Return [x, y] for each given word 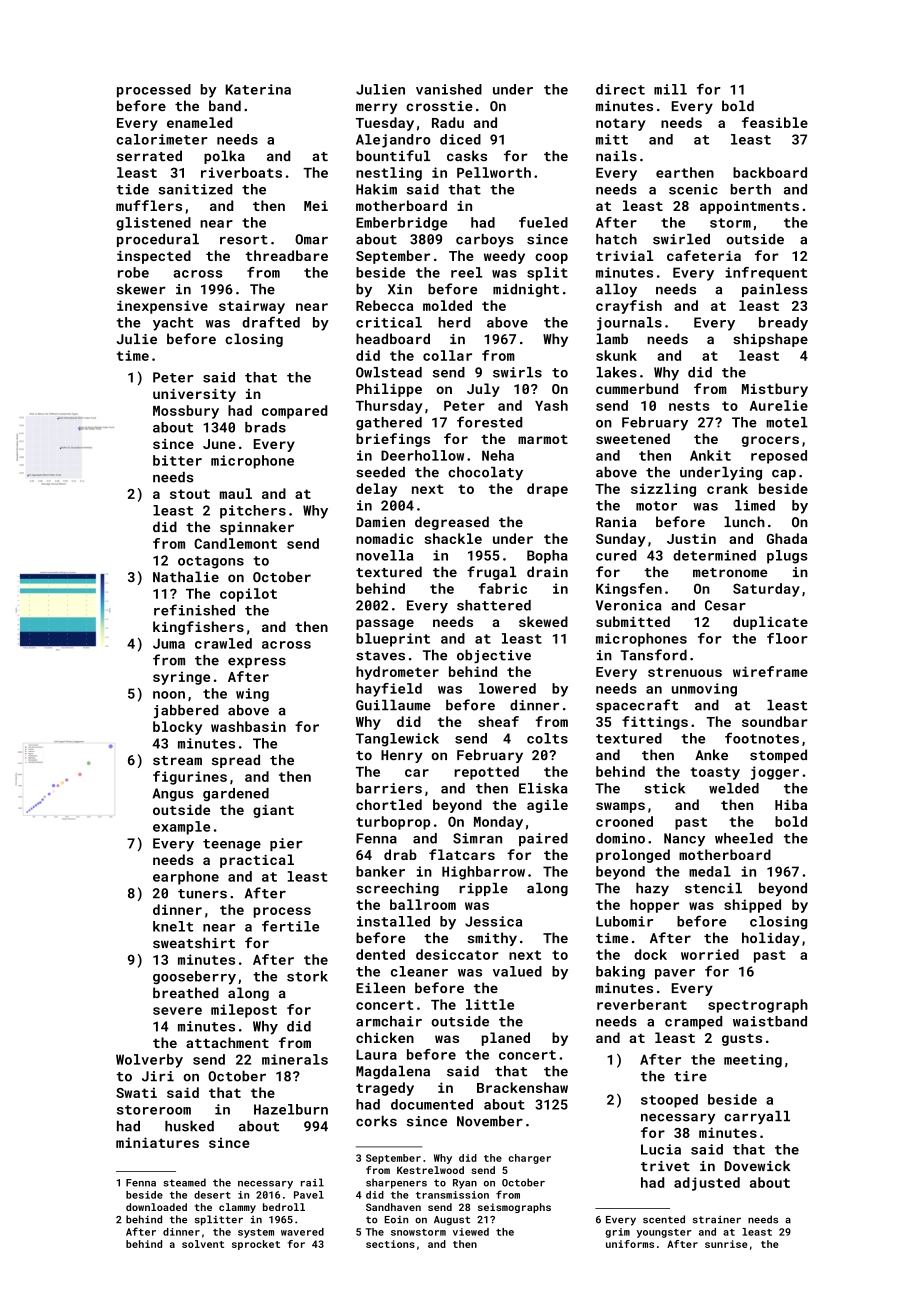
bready [783, 324]
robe [133, 272]
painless [774, 290]
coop [551, 258]
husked [189, 1126]
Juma [169, 643]
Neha [498, 455]
